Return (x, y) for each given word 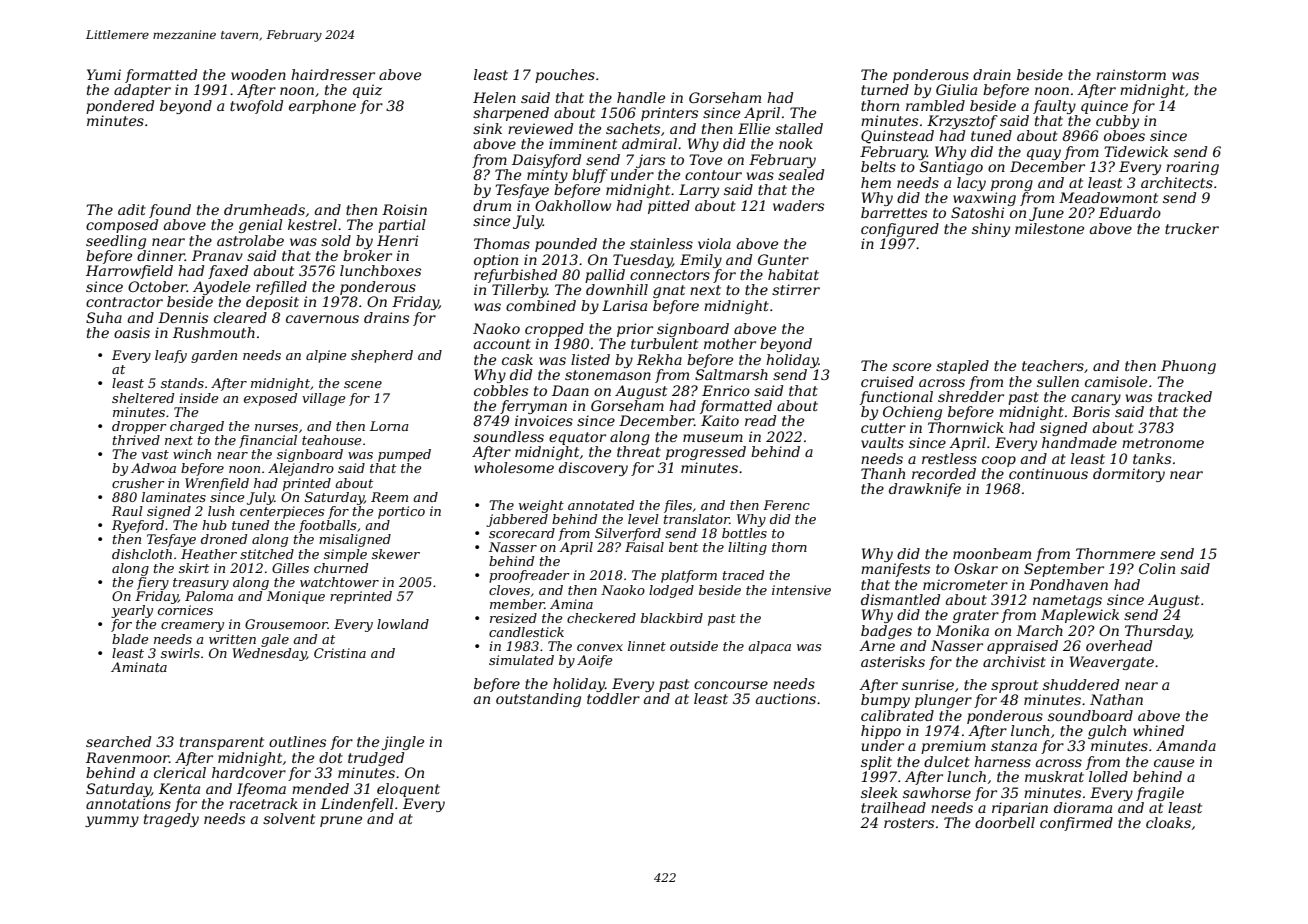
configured (900, 230)
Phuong (1188, 367)
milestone (1049, 228)
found (170, 211)
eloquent (408, 790)
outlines (297, 741)
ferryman (533, 407)
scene (363, 384)
